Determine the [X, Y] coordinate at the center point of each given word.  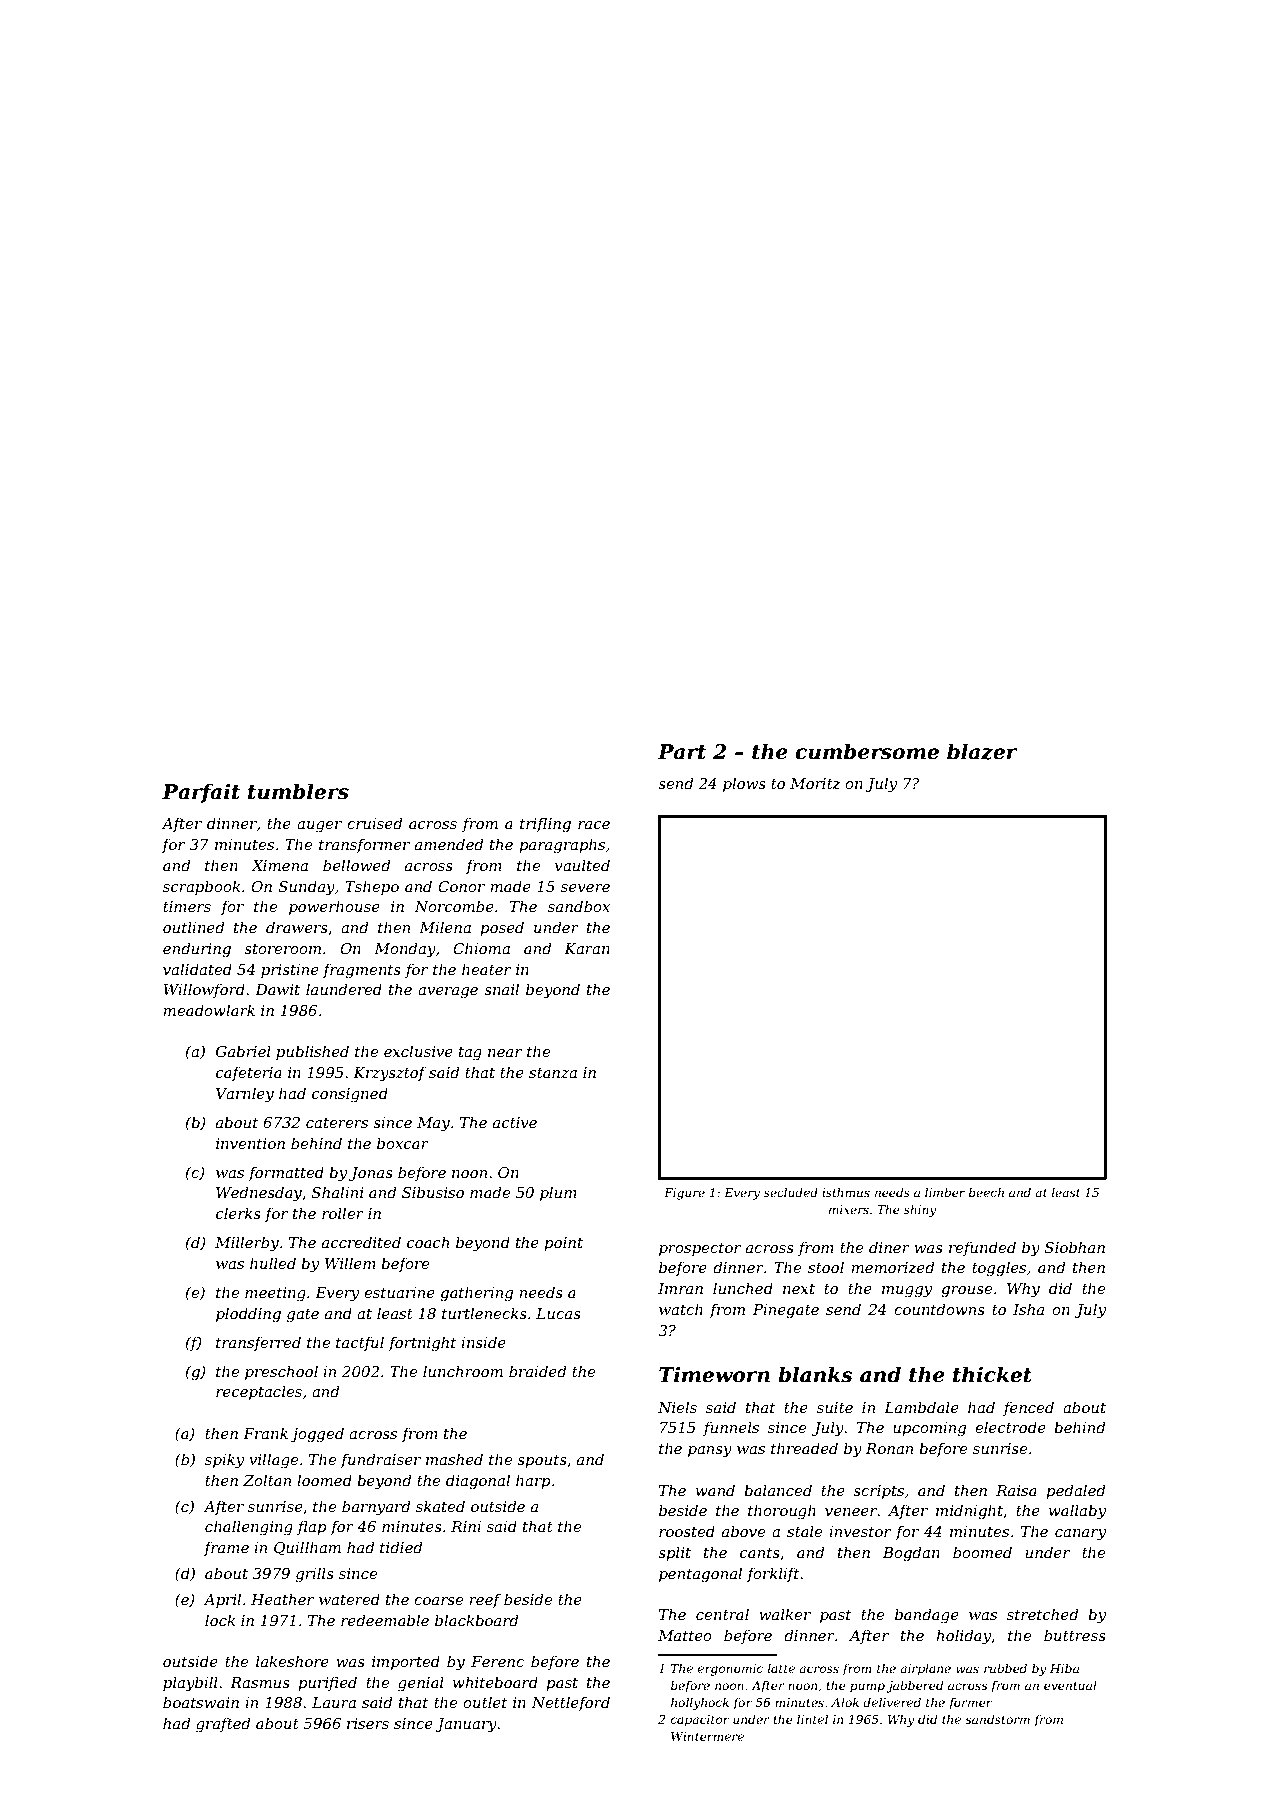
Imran [680, 1288]
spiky [224, 1461]
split [674, 1553]
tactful [360, 1343]
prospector [700, 1249]
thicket [992, 1374]
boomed [982, 1552]
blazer [982, 751]
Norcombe [454, 906]
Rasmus [260, 1682]
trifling [545, 825]
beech [986, 1192]
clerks [238, 1213]
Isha [1028, 1309]
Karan [587, 948]
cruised [374, 823]
